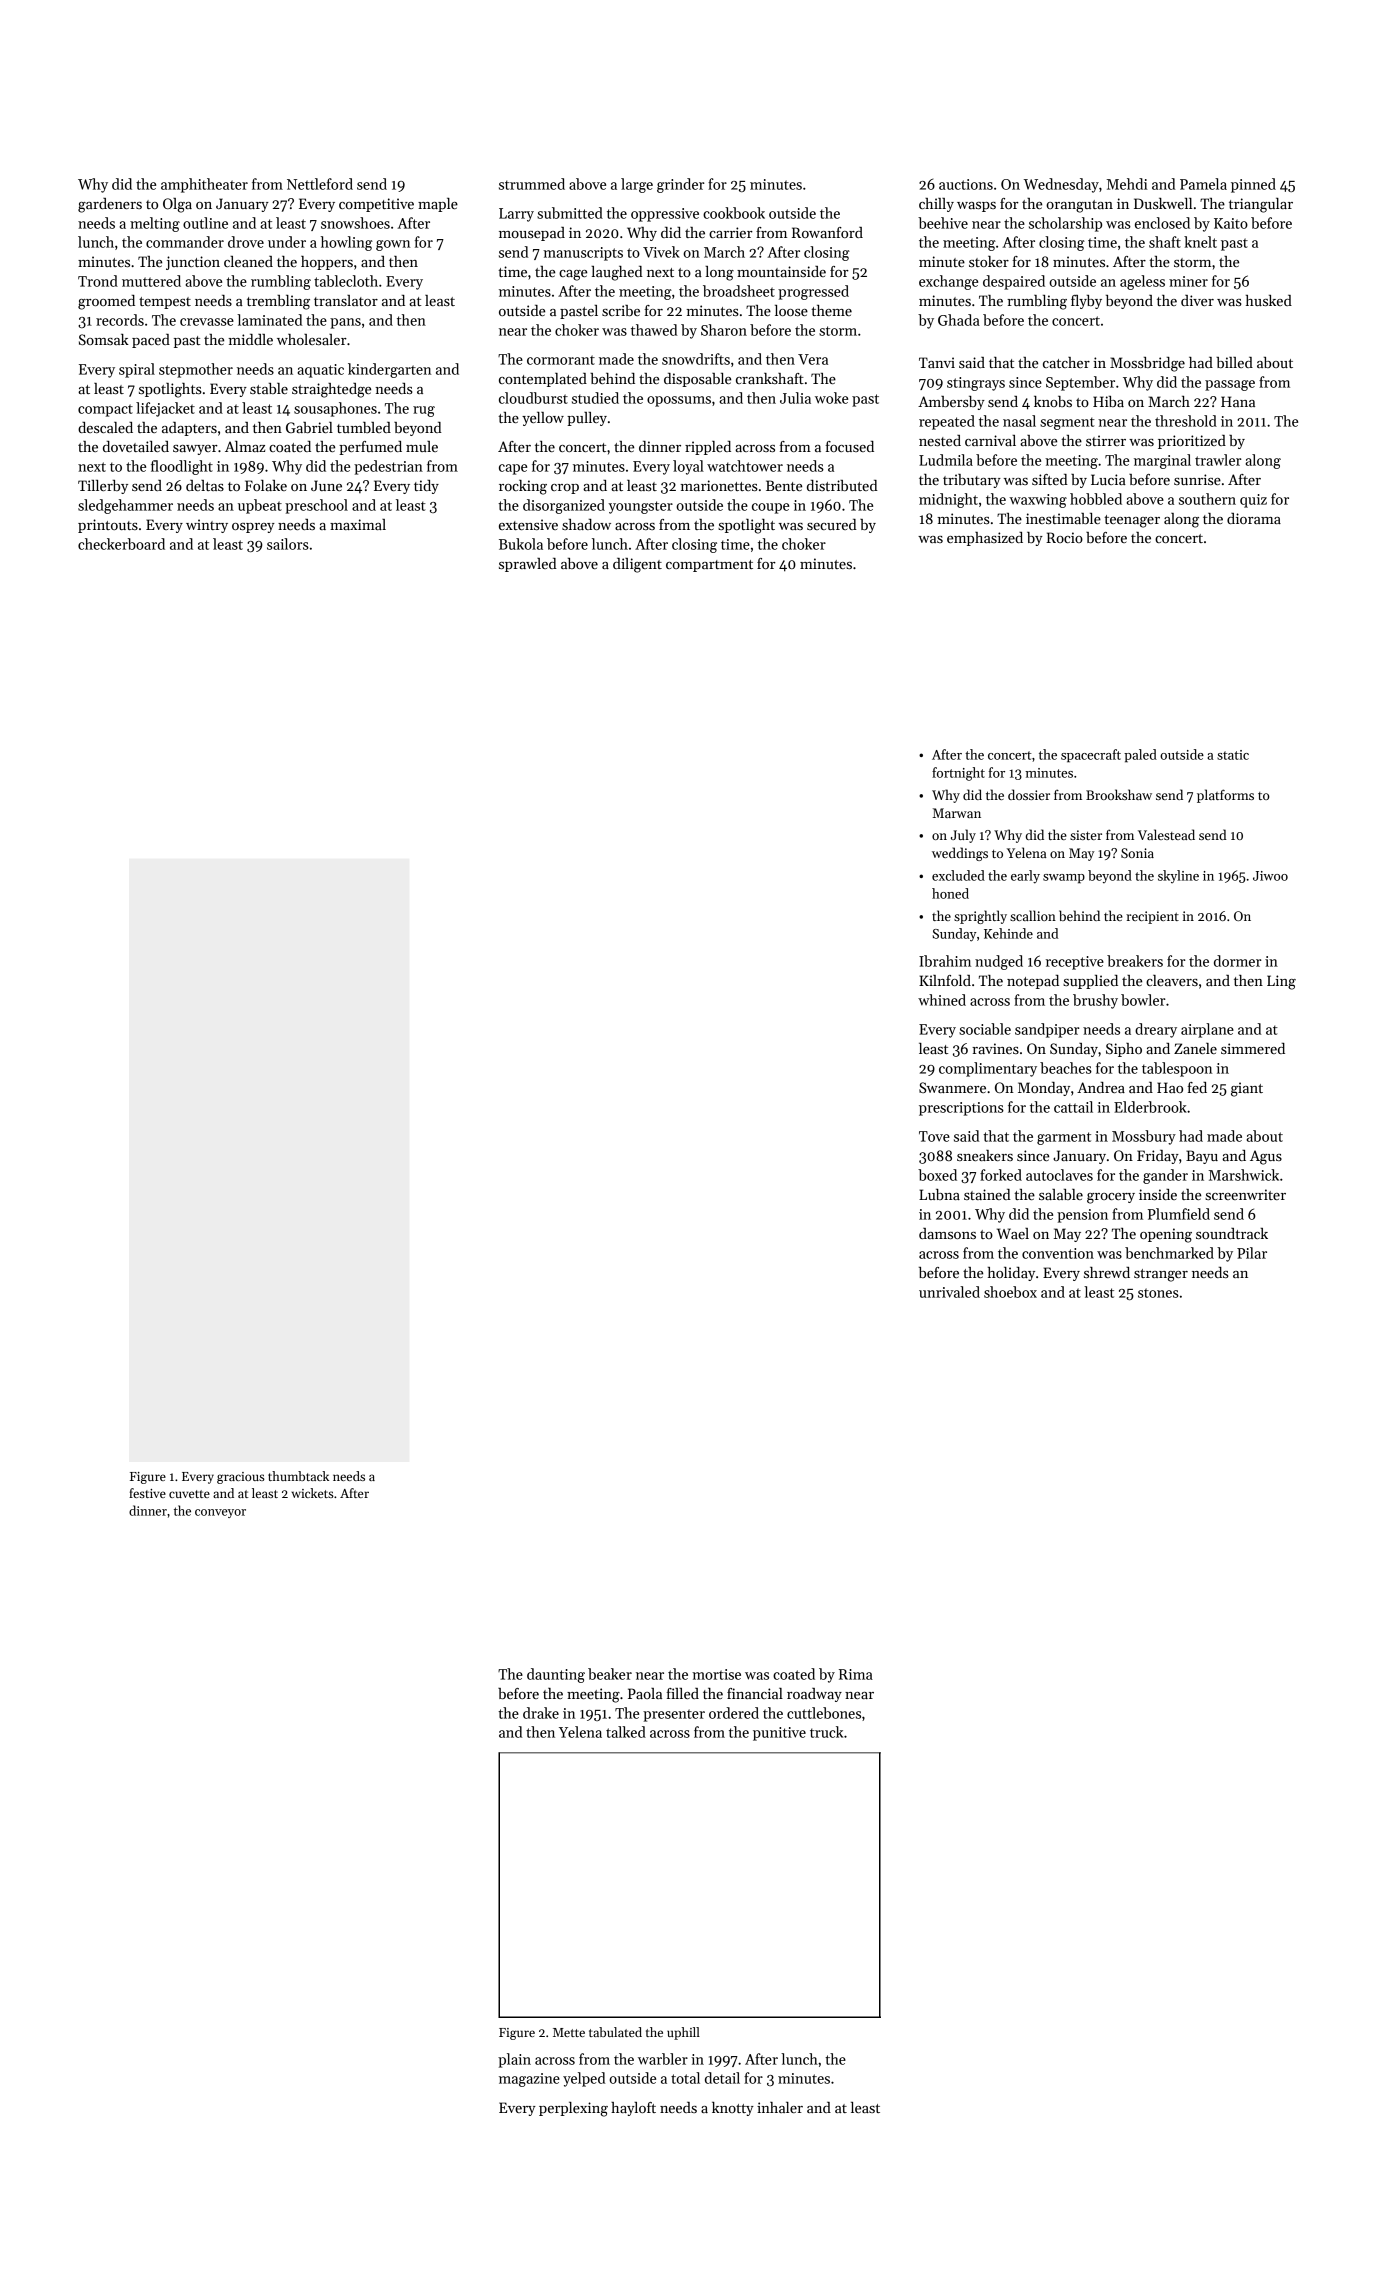  I want to click on knotty, so click(733, 2109).
